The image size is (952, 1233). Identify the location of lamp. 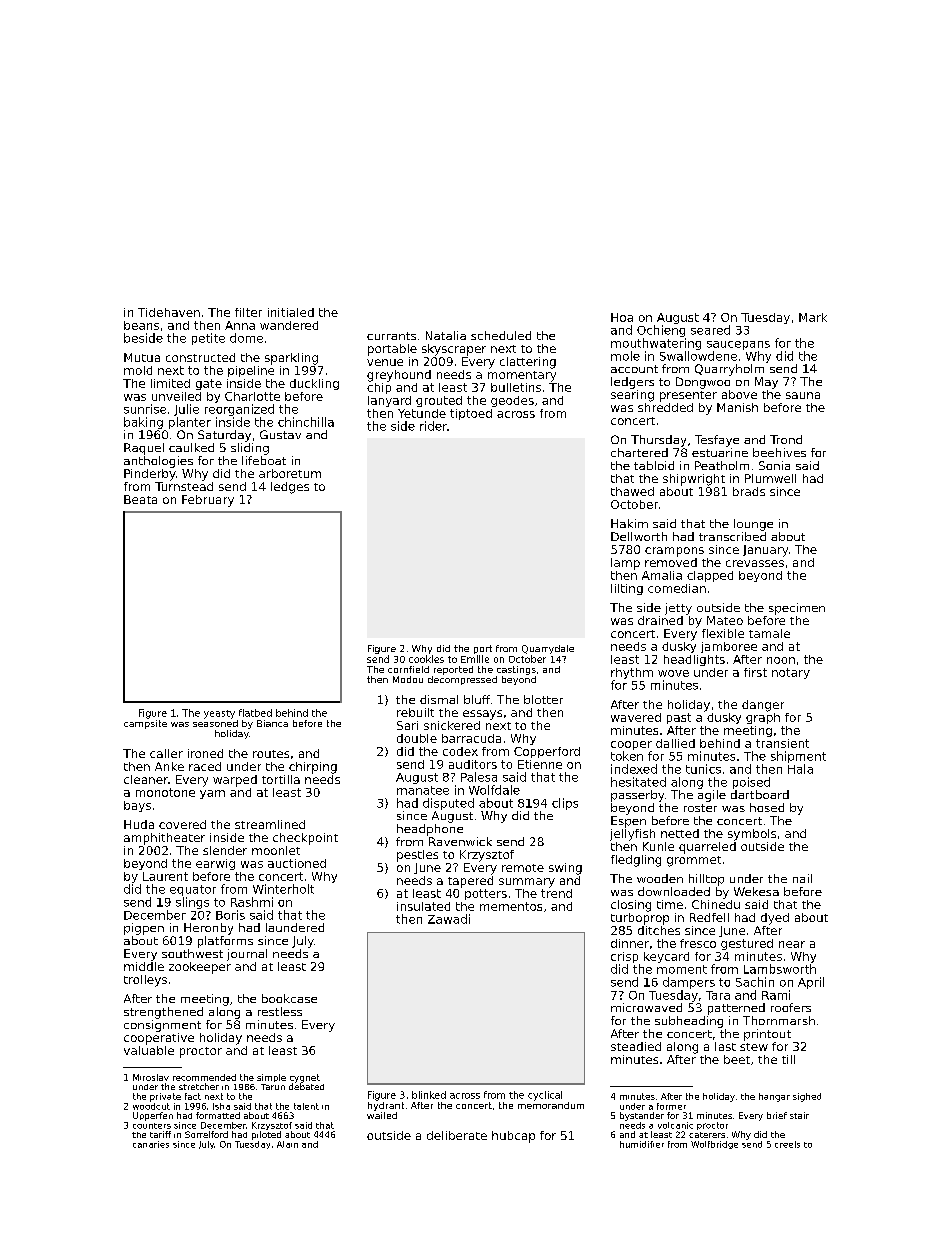
(625, 564).
